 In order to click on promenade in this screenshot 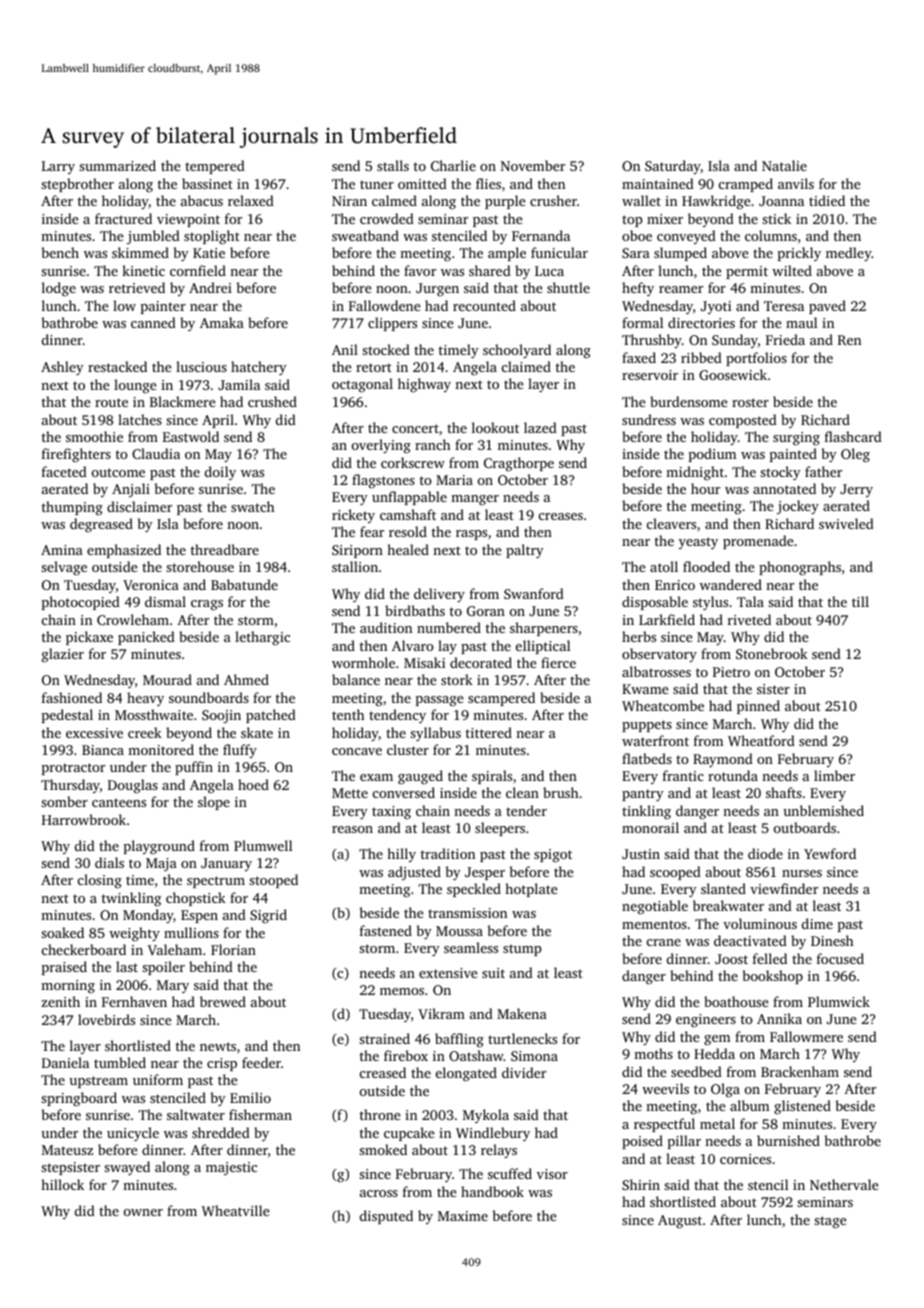, I will do `click(758, 542)`.
